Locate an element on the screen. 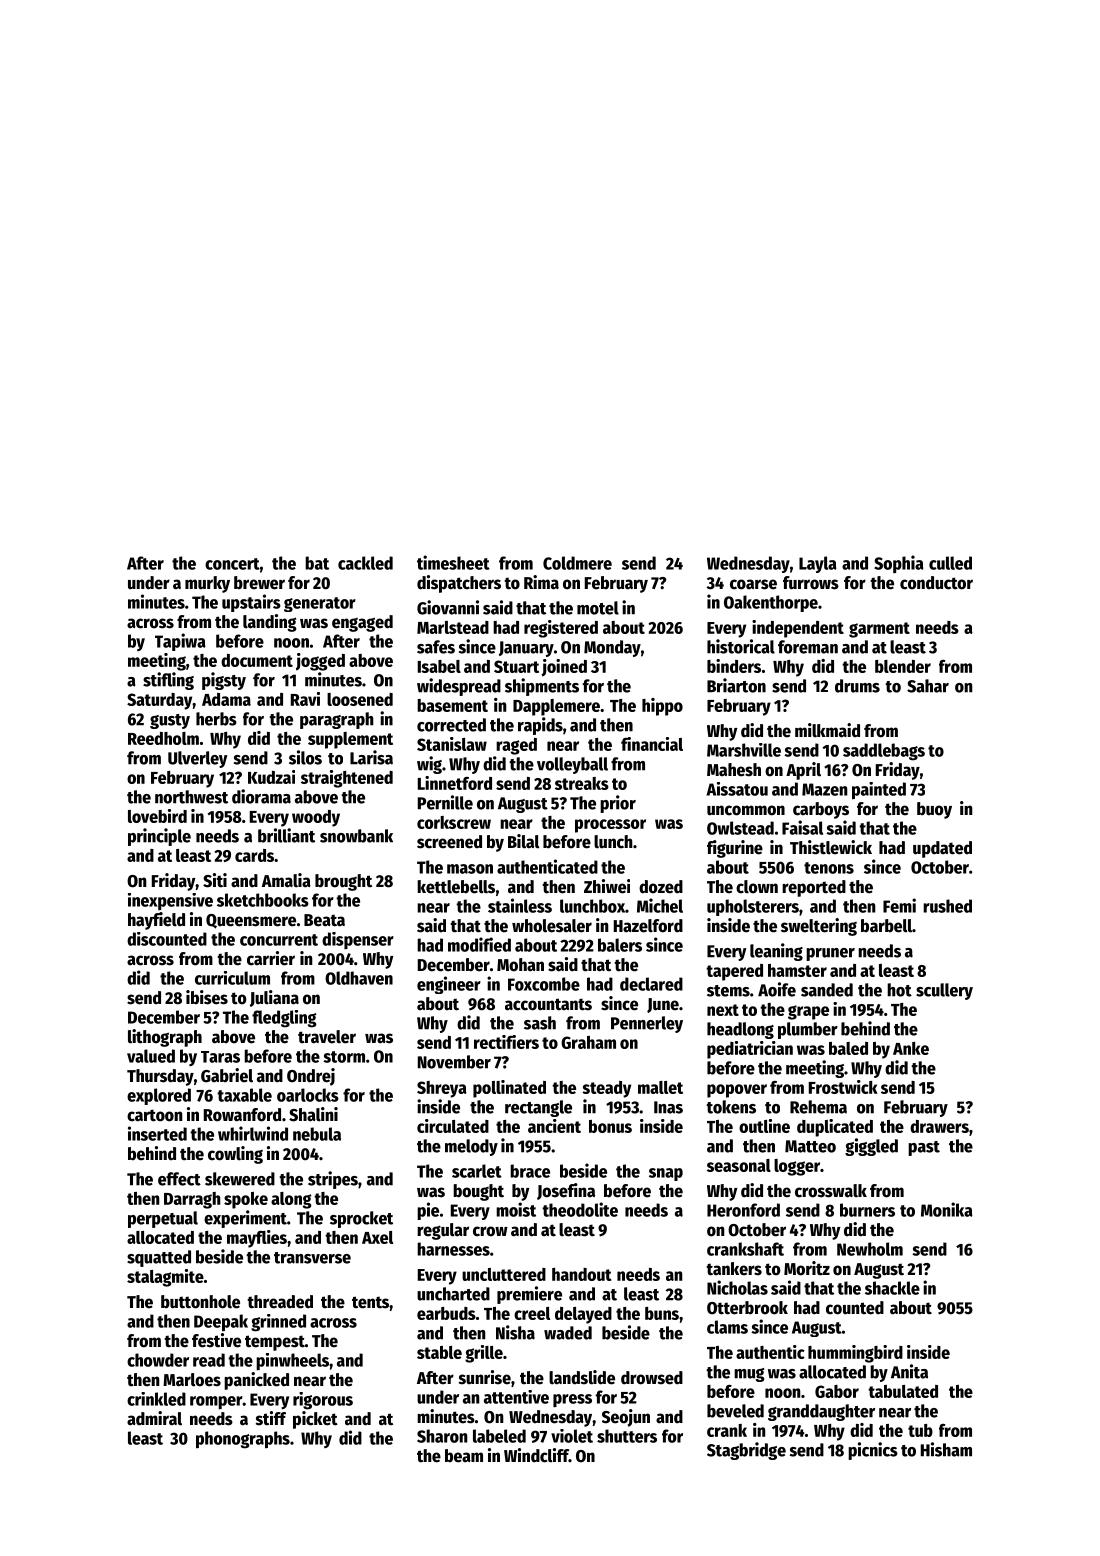  independent is located at coordinates (798, 629).
